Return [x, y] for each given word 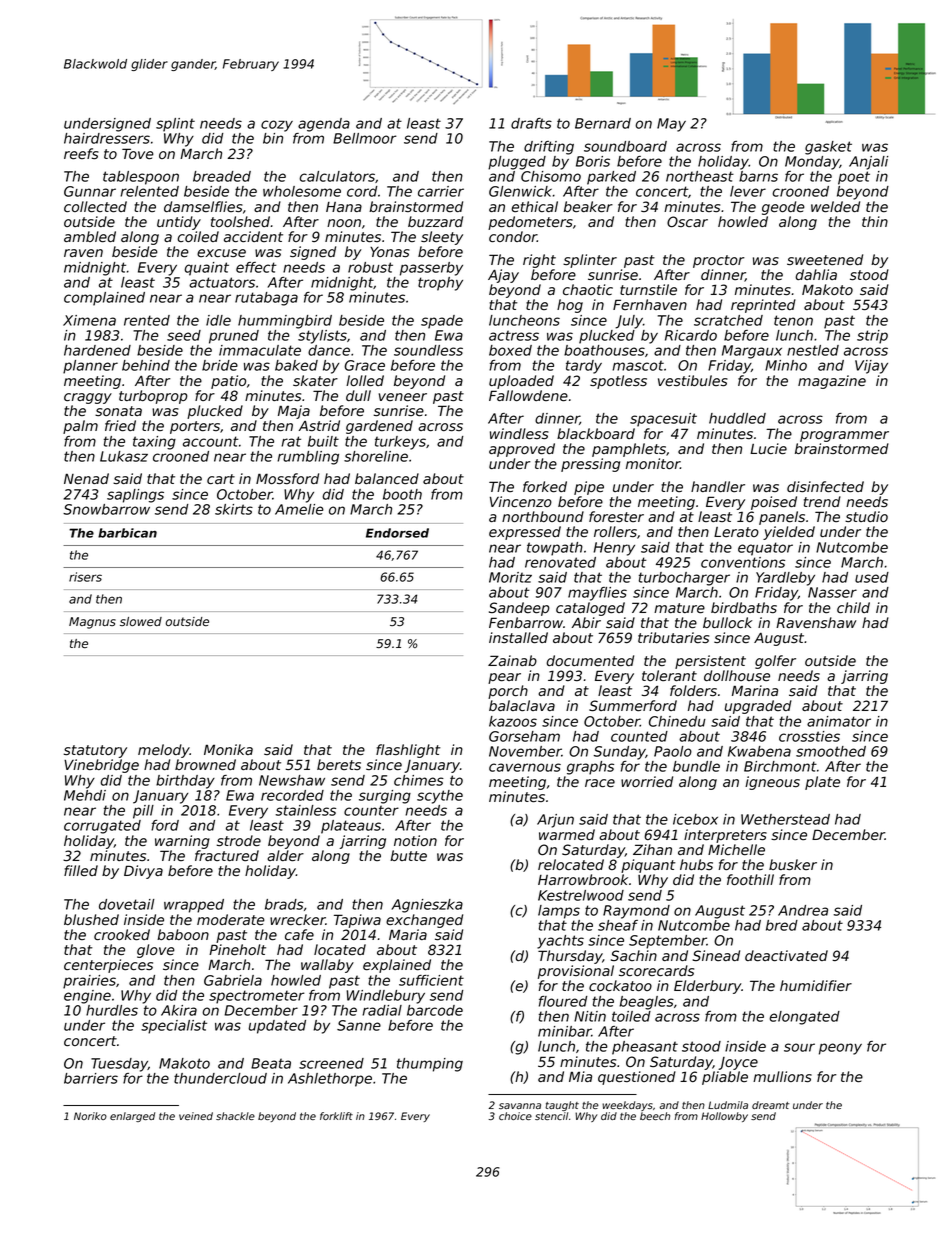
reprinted [763, 306]
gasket [828, 148]
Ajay [503, 276]
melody [164, 751]
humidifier [816, 986]
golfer [775, 662]
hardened [97, 350]
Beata [271, 1063]
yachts [560, 942]
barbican [127, 533]
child [853, 607]
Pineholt [237, 950]
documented [590, 661]
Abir [586, 622]
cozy [277, 126]
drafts [531, 123]
